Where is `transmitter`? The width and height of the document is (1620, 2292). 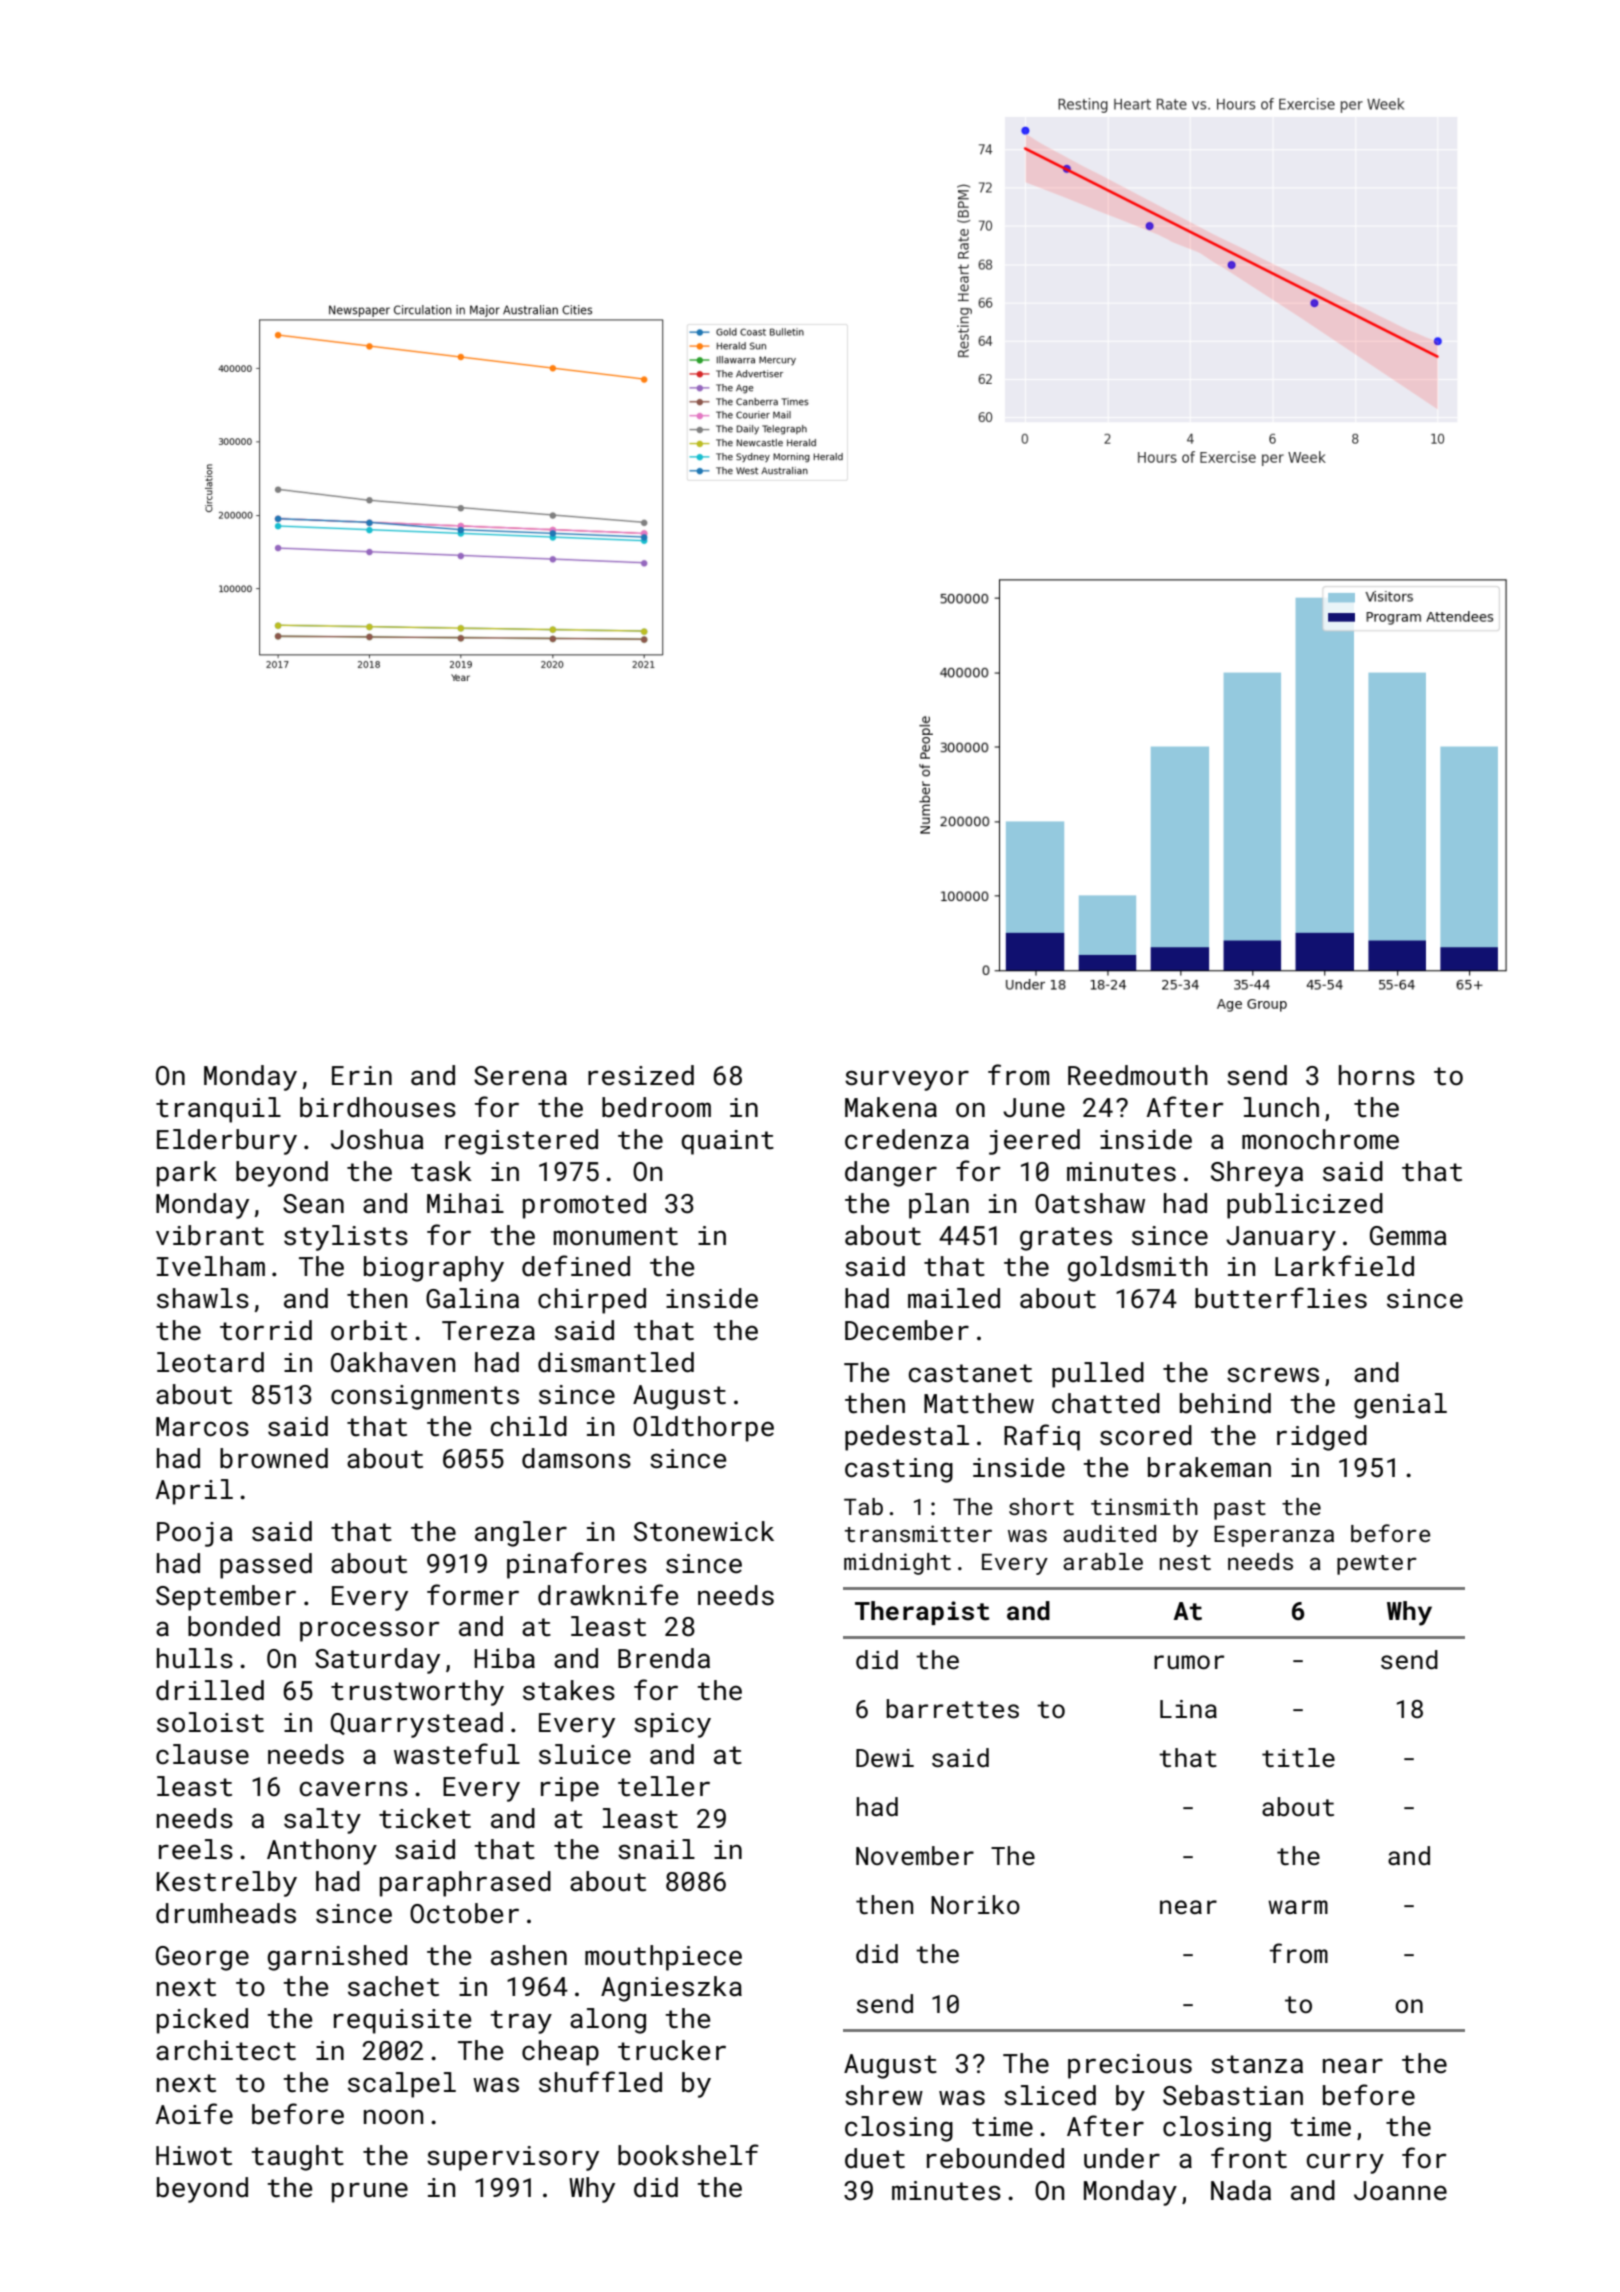 transmitter is located at coordinates (918, 1533).
